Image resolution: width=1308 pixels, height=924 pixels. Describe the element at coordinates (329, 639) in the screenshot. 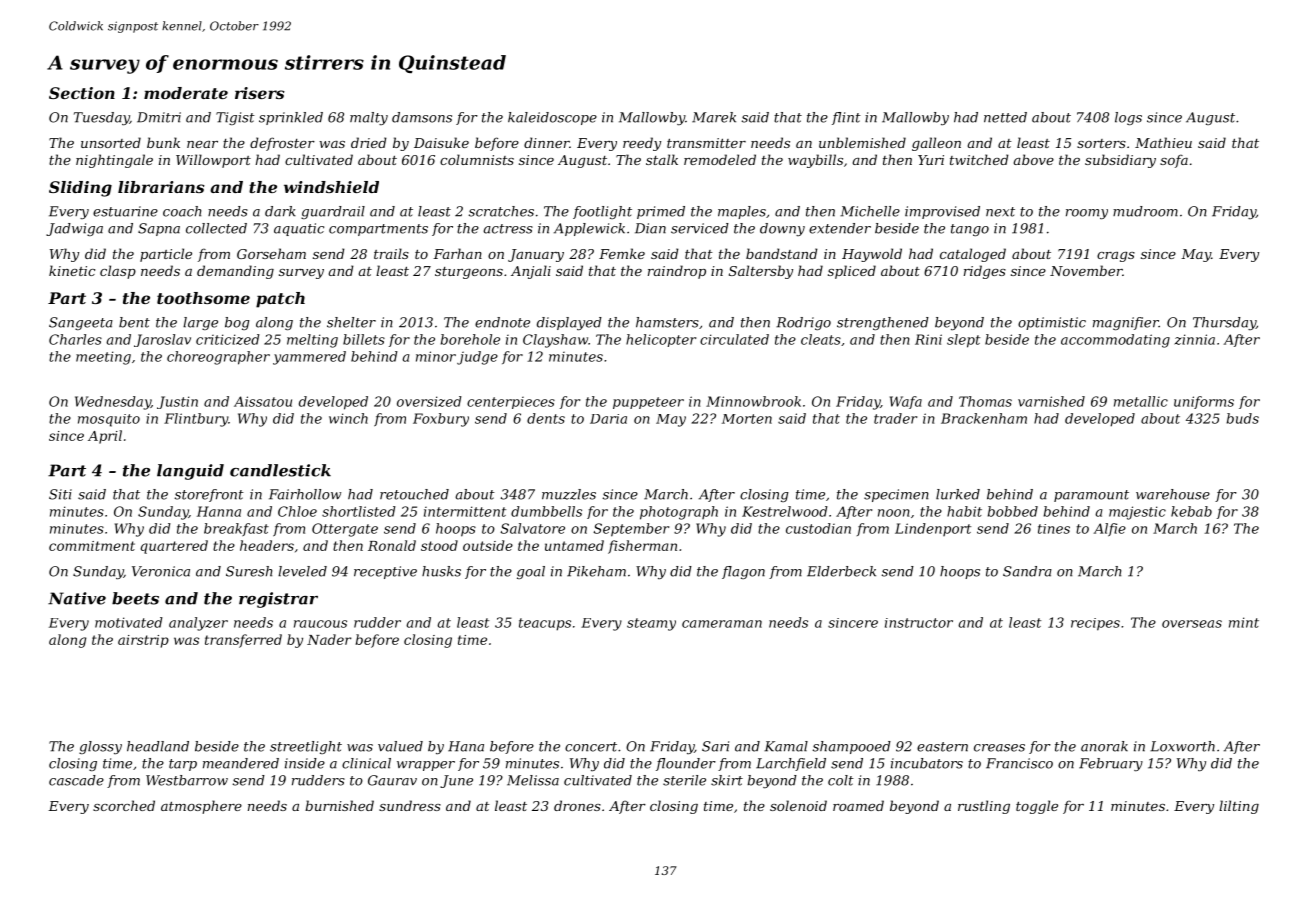

I see `Nader` at that location.
